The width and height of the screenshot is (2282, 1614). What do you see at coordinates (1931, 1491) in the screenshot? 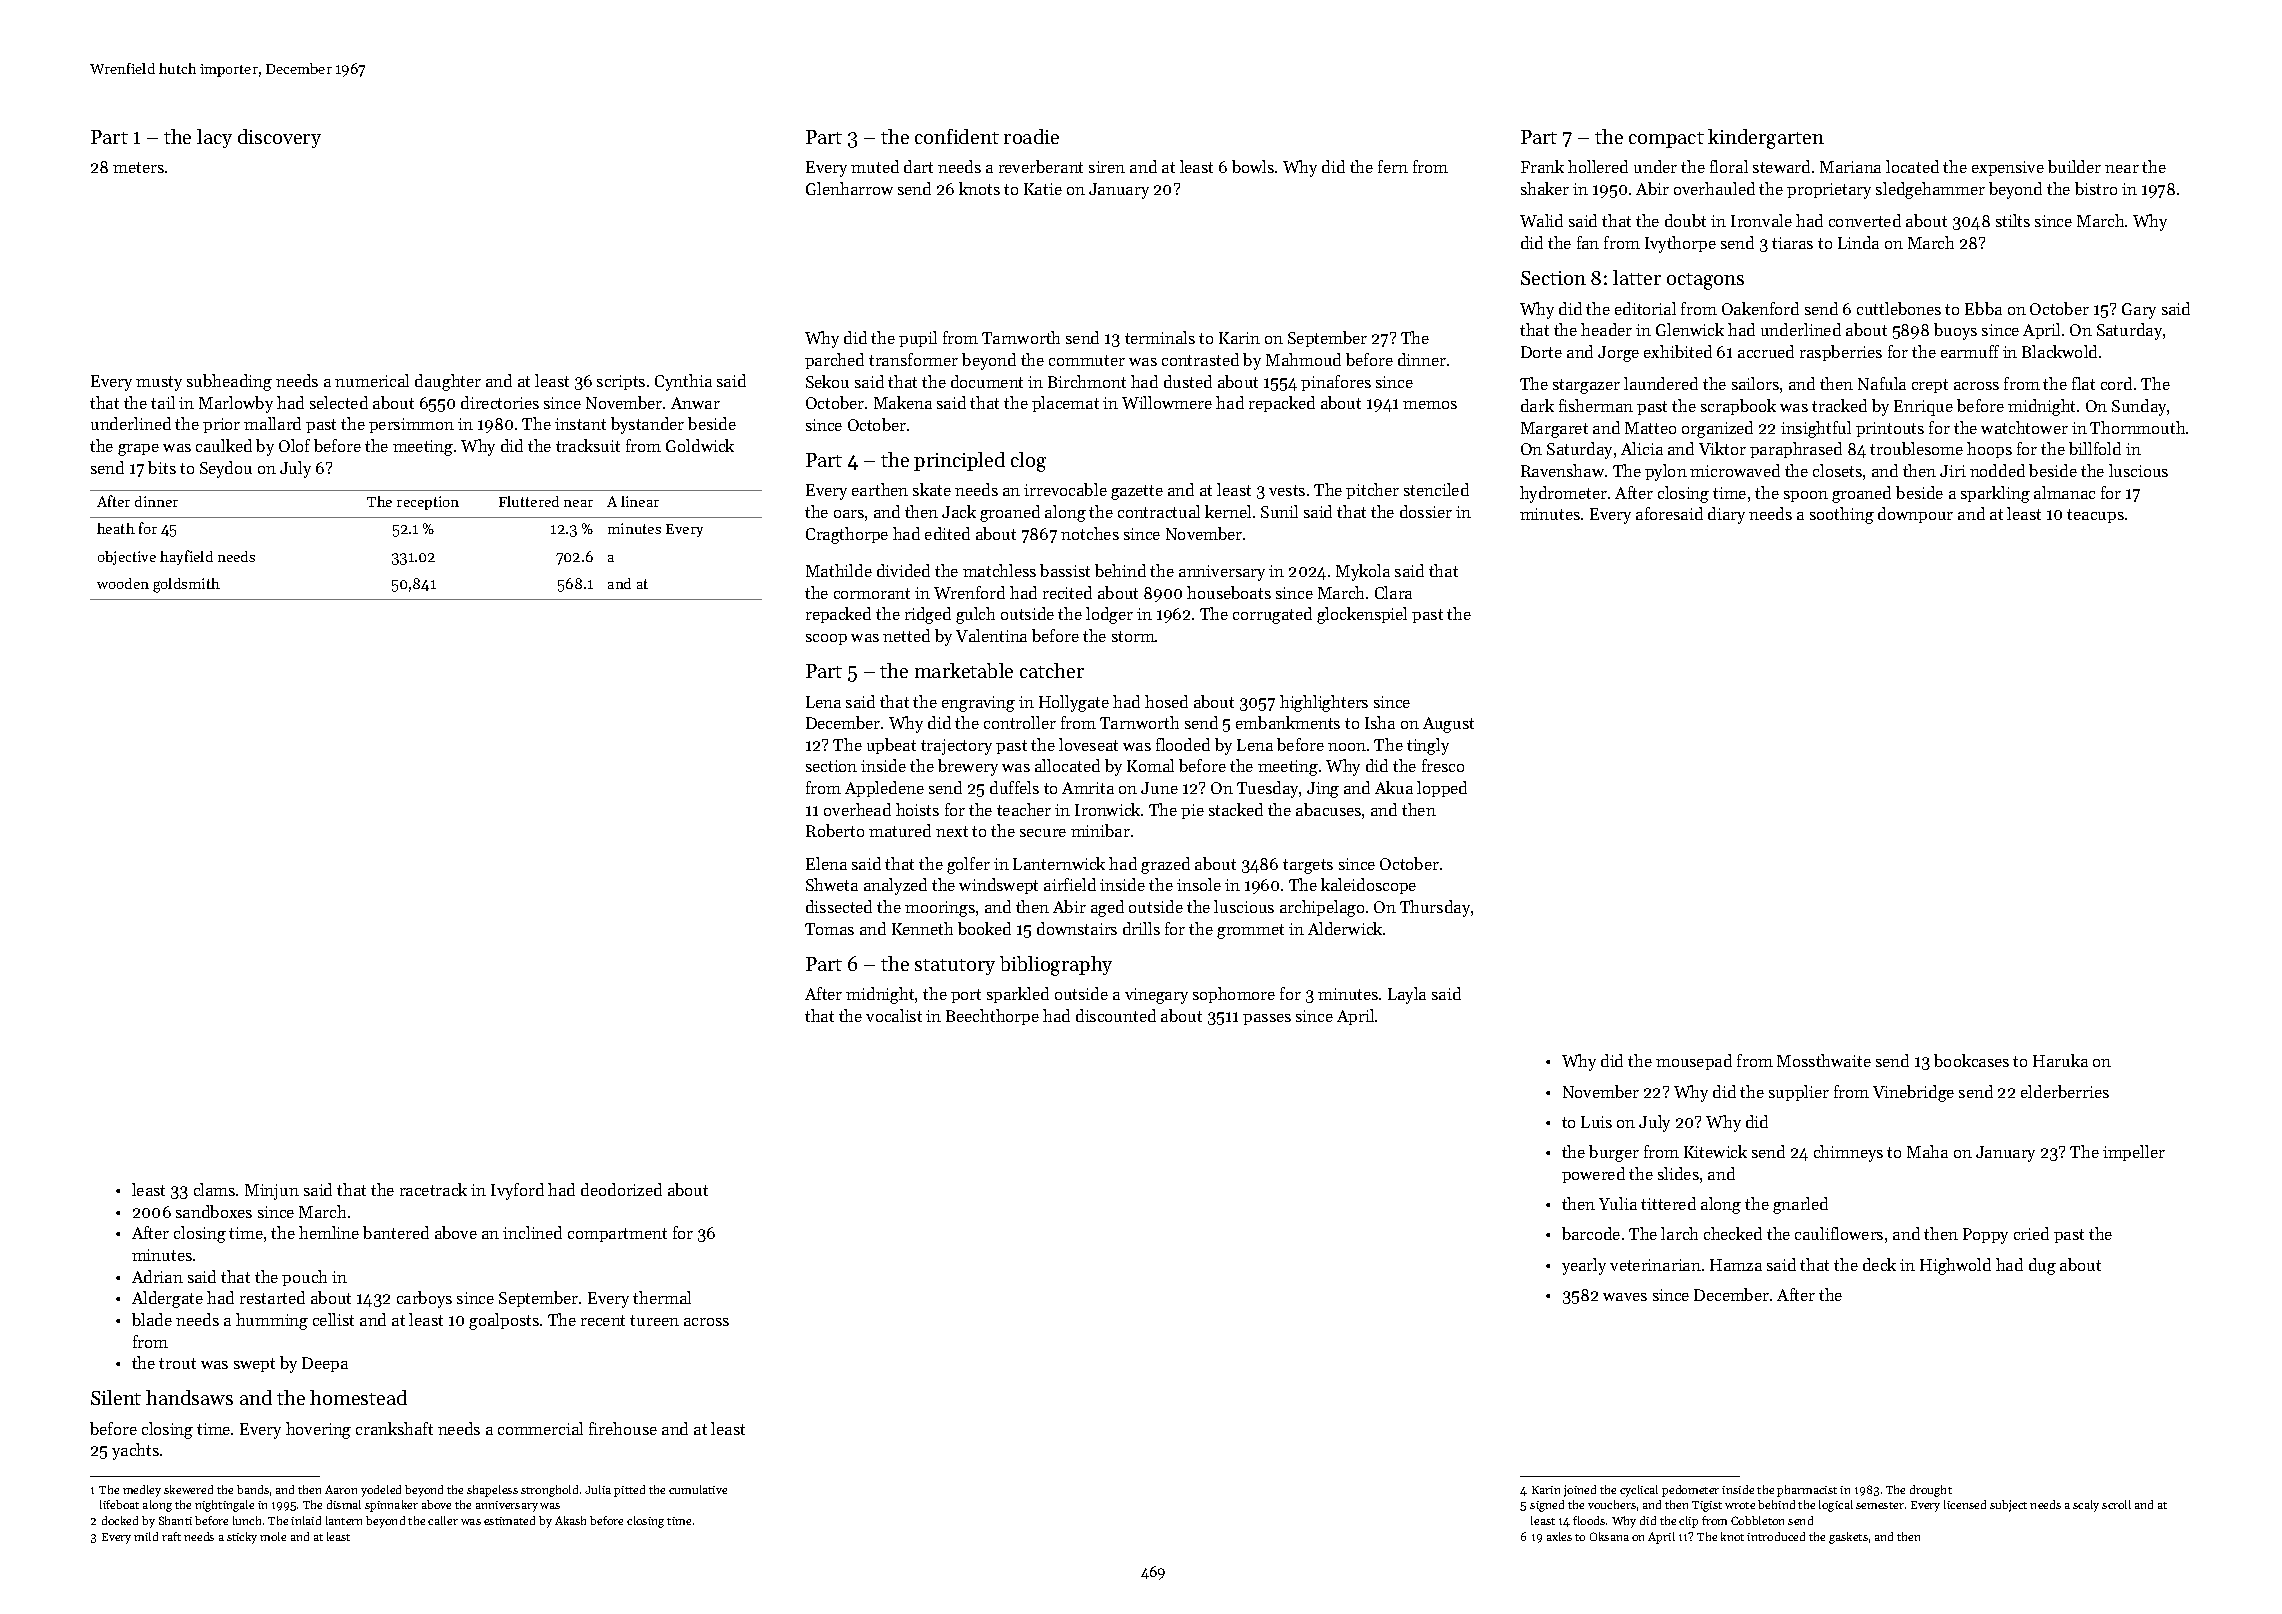
I see `drought` at bounding box center [1931, 1491].
